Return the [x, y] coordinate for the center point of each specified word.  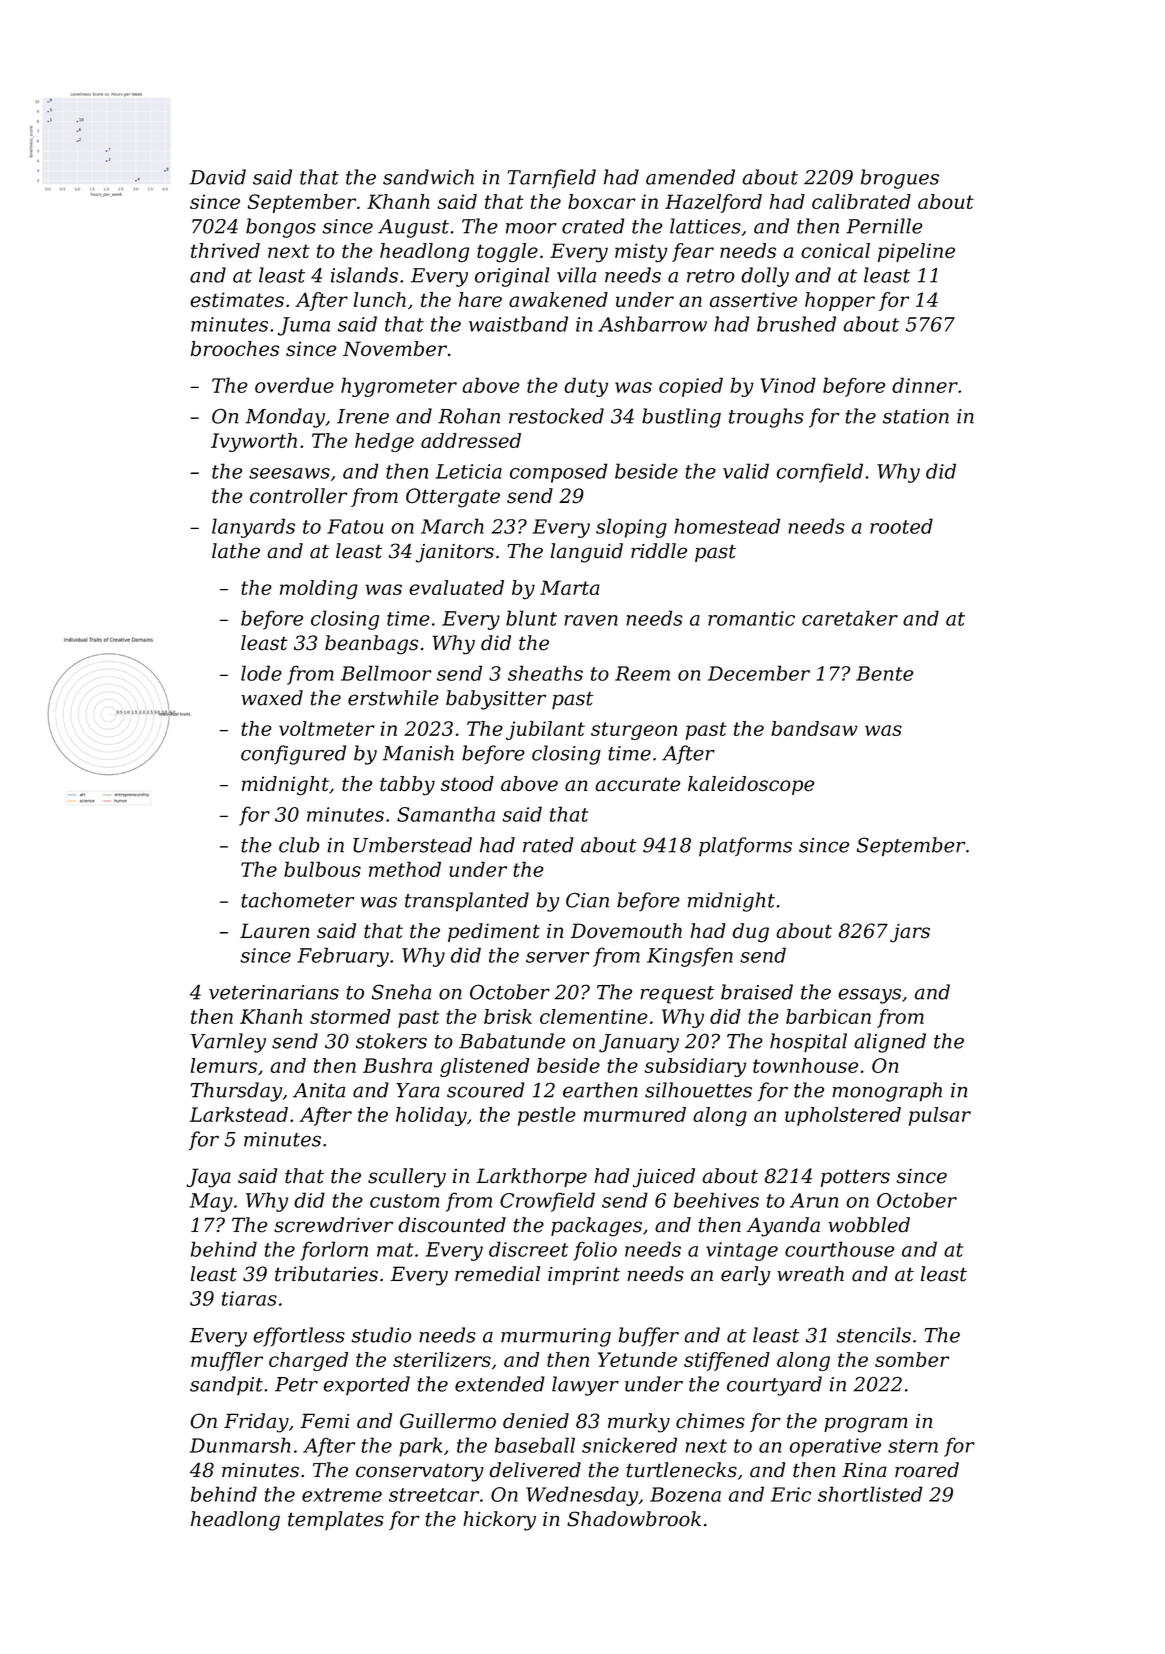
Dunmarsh [240, 1445]
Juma [304, 326]
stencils [874, 1335]
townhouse [805, 1065]
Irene [363, 416]
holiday [431, 1116]
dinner [925, 385]
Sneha [401, 992]
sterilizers [442, 1360]
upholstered [843, 1116]
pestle [547, 1116]
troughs [766, 418]
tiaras [249, 1298]
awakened [558, 300]
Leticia [468, 471]
